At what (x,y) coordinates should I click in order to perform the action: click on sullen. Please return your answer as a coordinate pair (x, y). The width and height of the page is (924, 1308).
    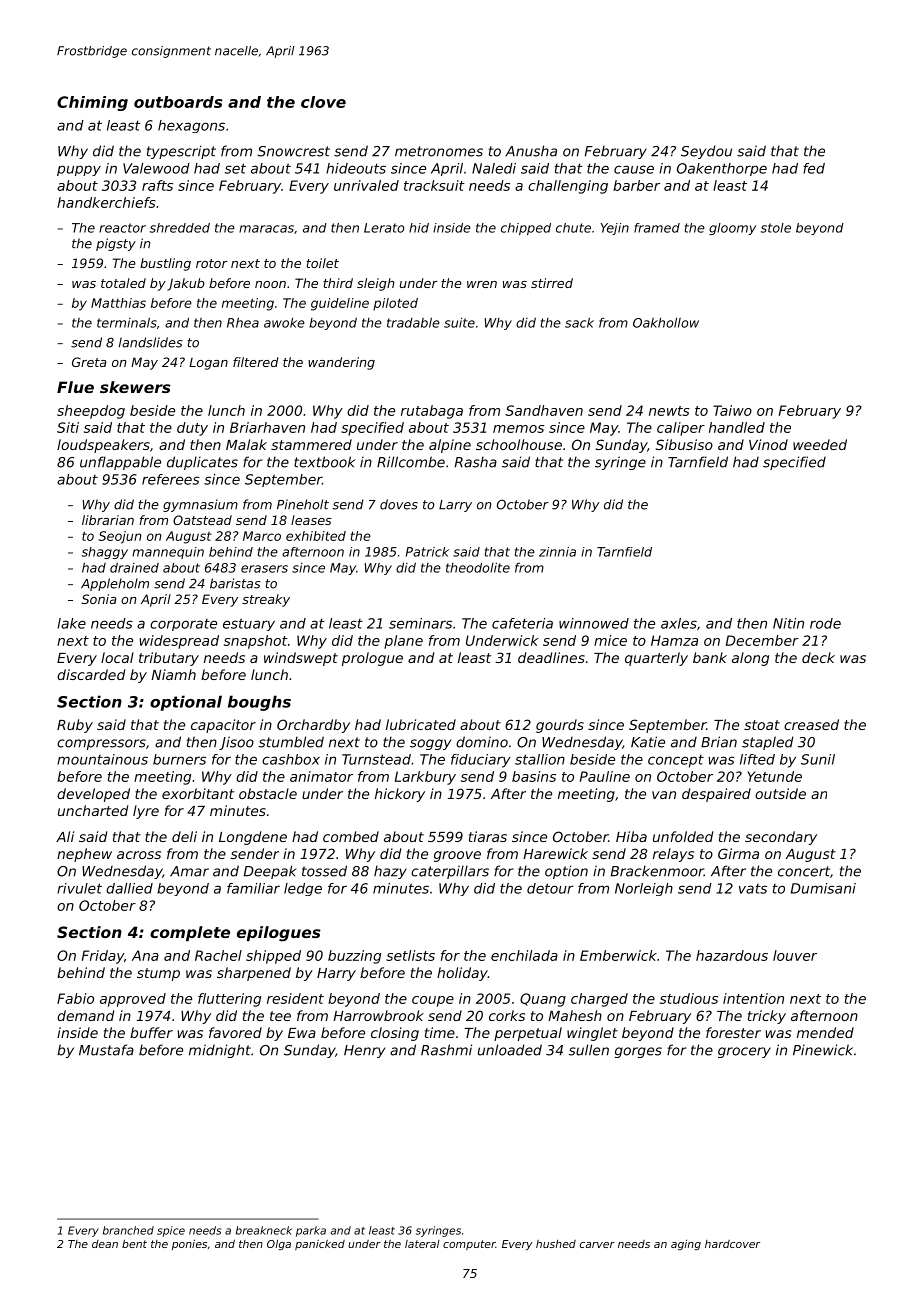
    Looking at the image, I should click on (588, 1050).
